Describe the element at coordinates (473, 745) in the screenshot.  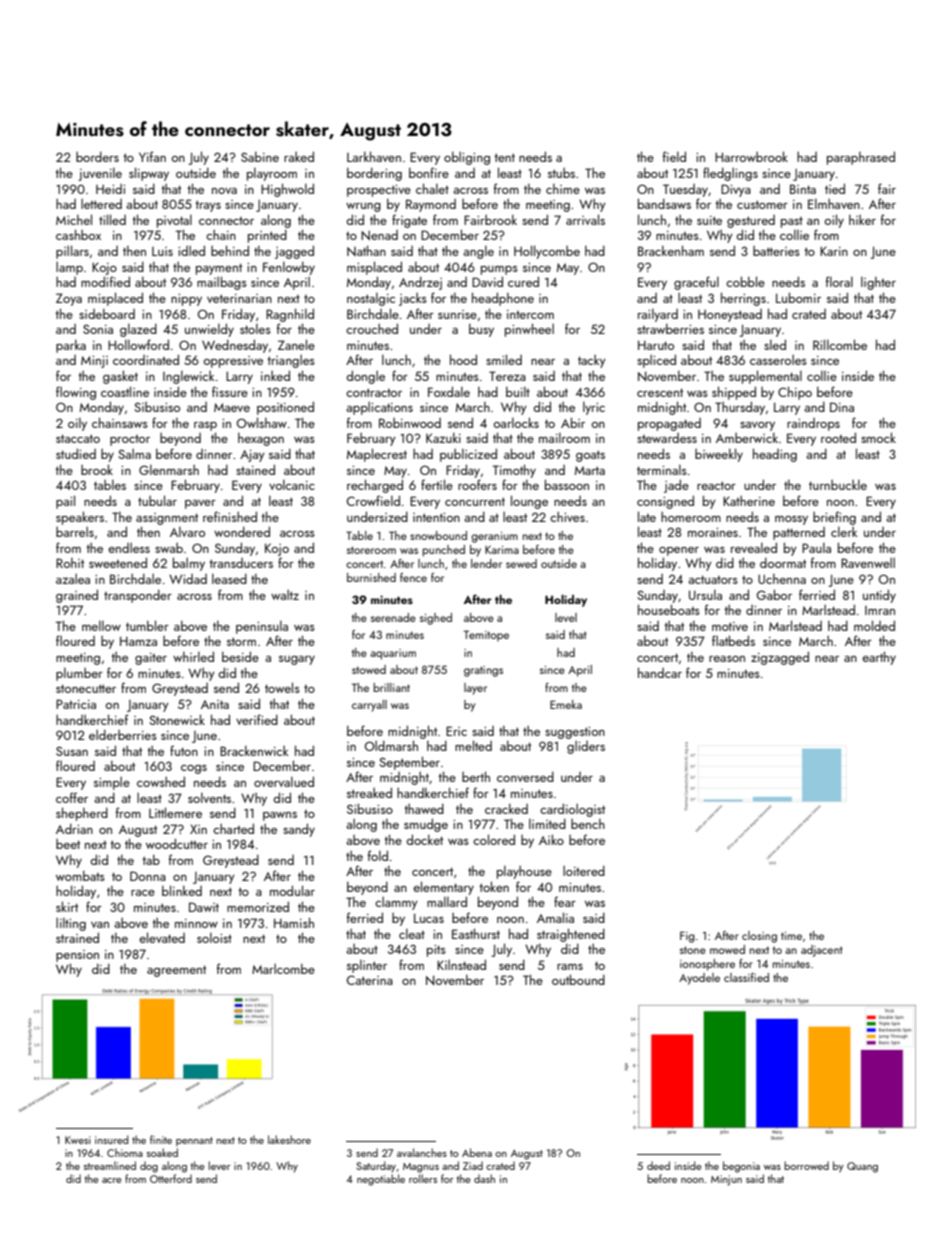
I see `melted` at that location.
